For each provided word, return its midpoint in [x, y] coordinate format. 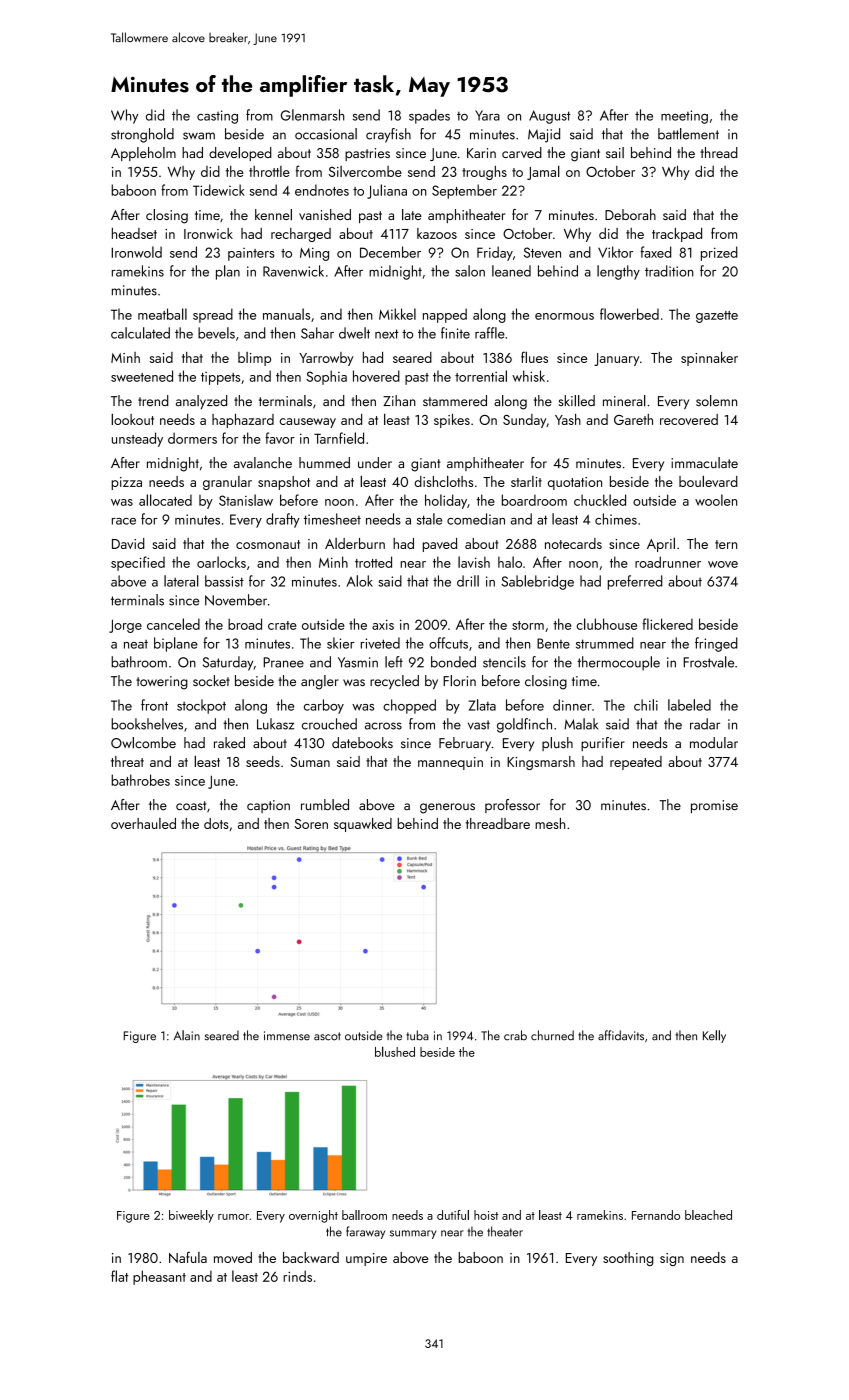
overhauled [143, 823]
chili [646, 705]
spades [429, 116]
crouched [329, 724]
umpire [366, 1259]
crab [515, 1035]
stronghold [142, 135]
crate [282, 625]
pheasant [159, 1277]
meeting [684, 117]
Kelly [714, 1036]
